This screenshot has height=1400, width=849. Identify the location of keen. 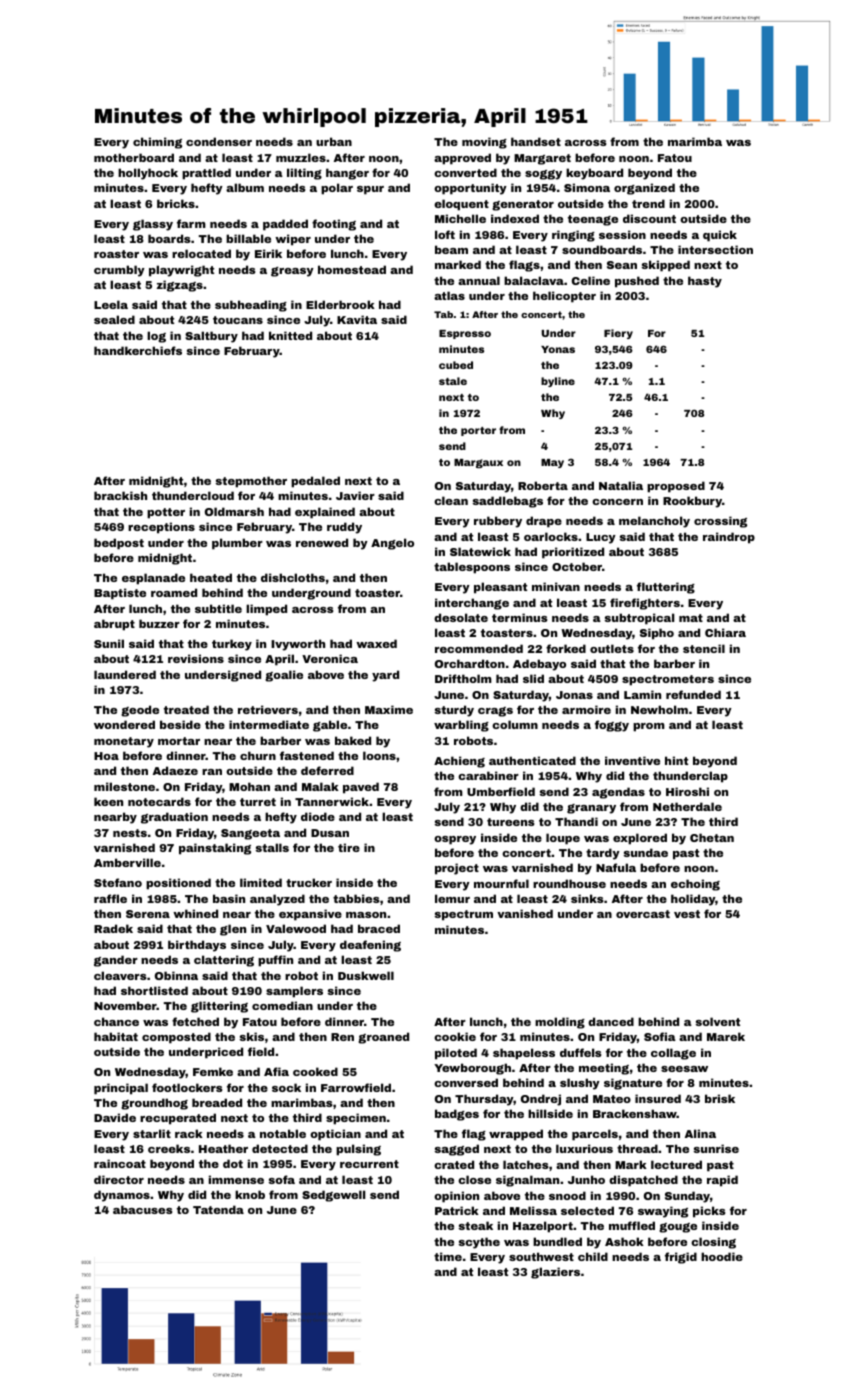
(108, 801).
